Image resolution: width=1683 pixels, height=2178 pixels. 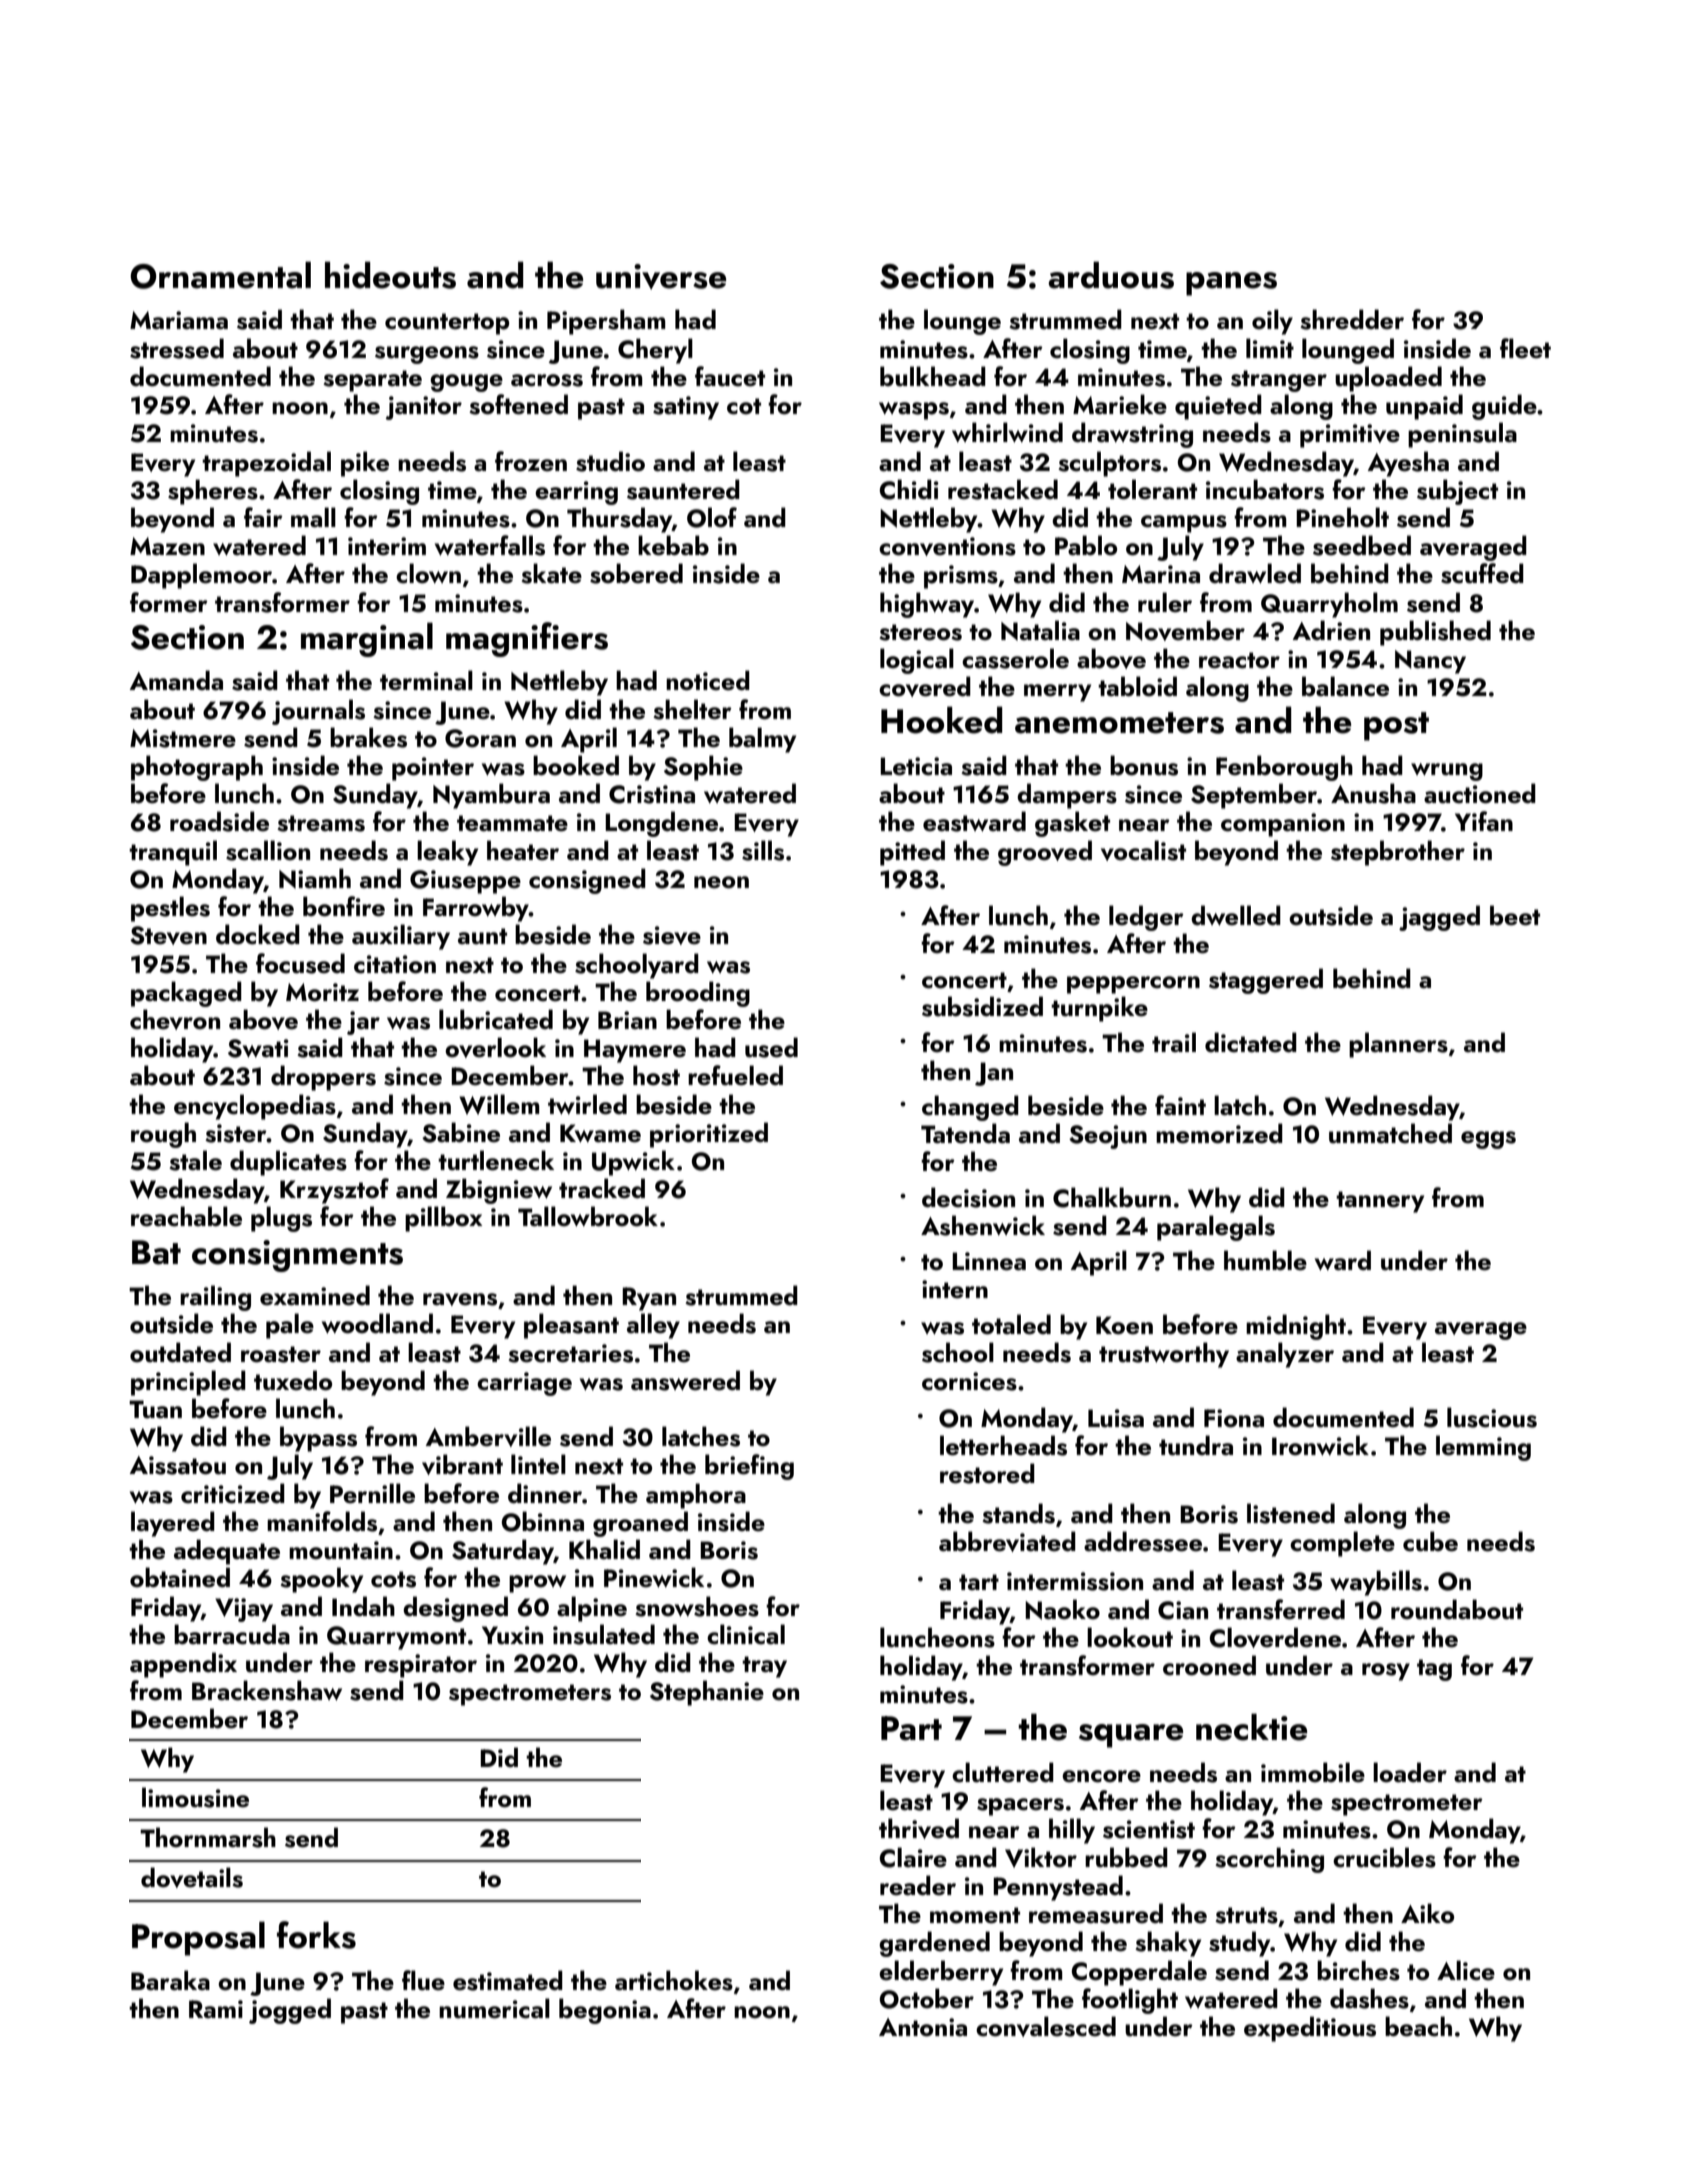 I want to click on Ornamental, so click(x=220, y=275).
